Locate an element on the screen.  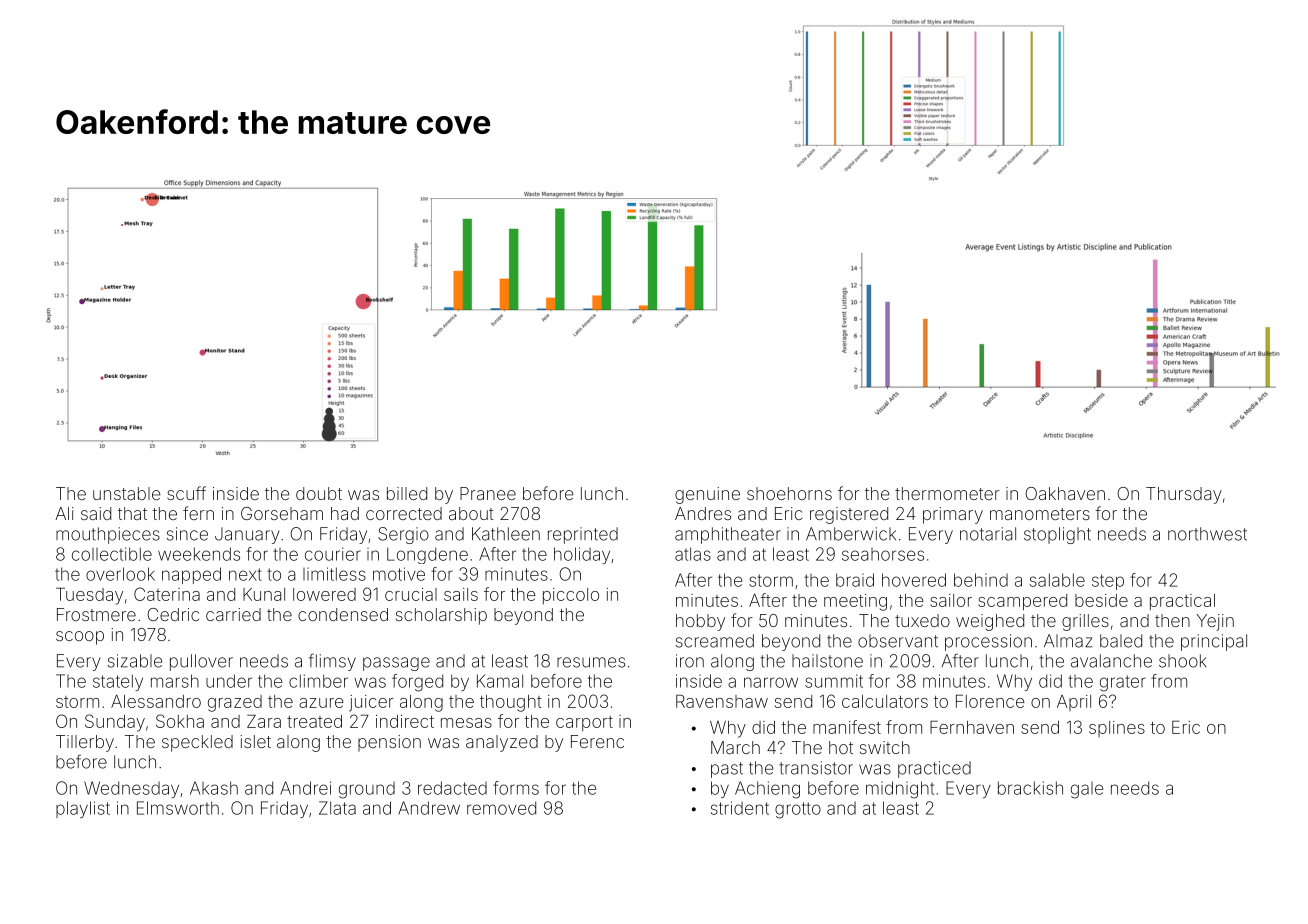
genuine is located at coordinates (707, 495).
